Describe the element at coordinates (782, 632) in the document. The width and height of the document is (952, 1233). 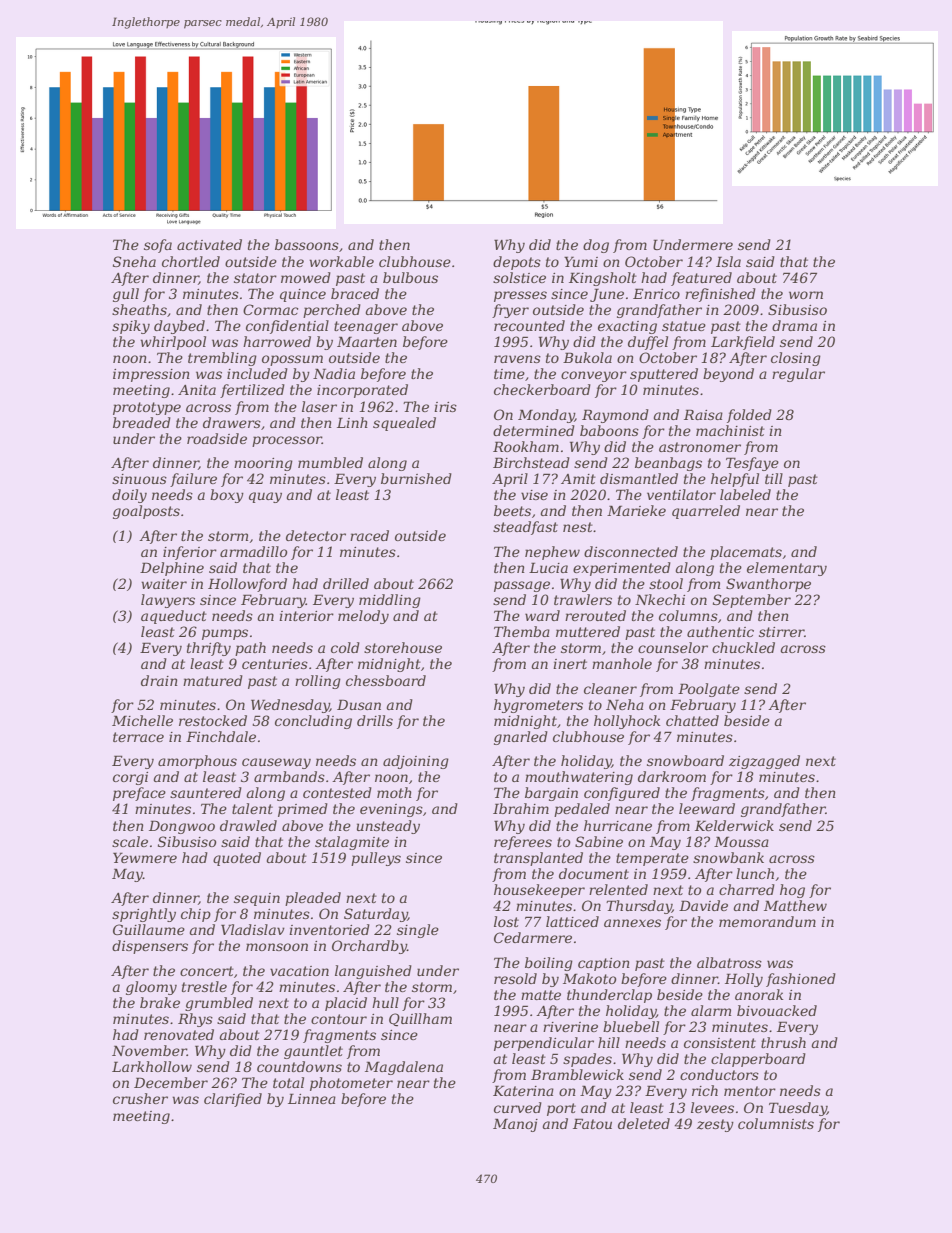
I see `stirrer` at that location.
